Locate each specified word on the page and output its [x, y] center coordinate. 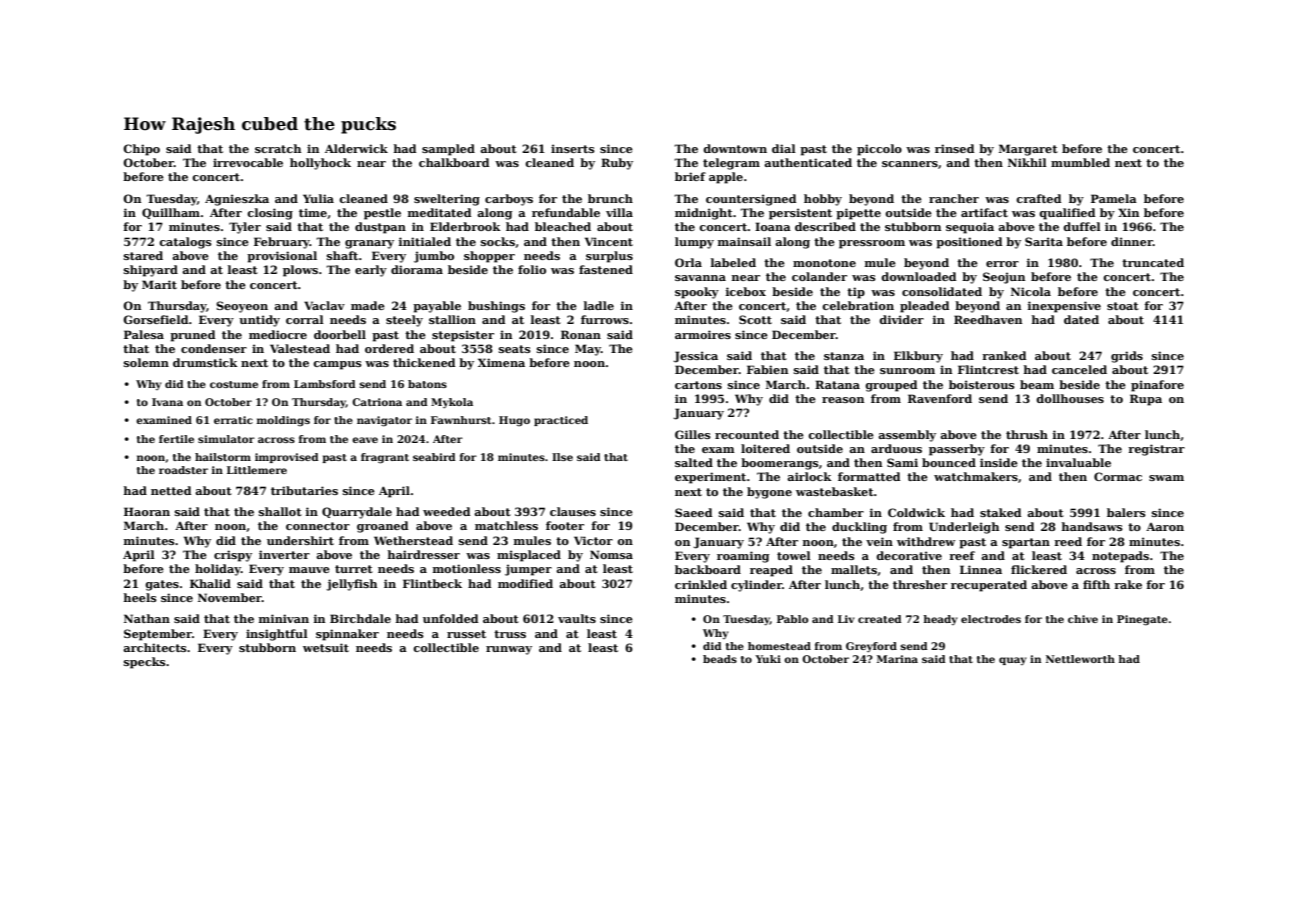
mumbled [1080, 162]
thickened [424, 362]
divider [901, 319]
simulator [226, 439]
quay [1013, 661]
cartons [698, 385]
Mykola [452, 403]
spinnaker [347, 635]
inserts [573, 148]
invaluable [1078, 462]
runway [509, 650]
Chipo [141, 150]
